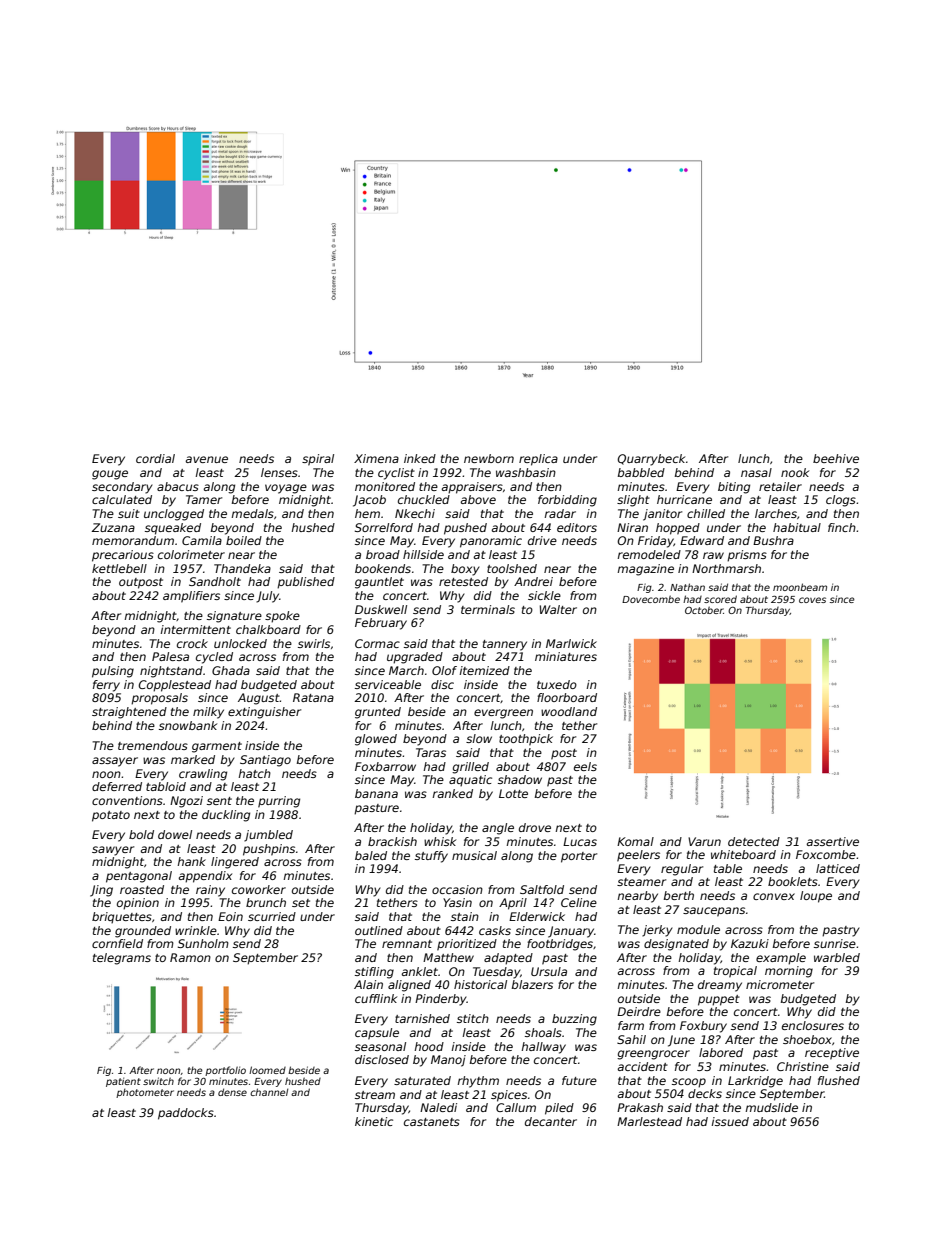 This page has height=1233, width=952. I want to click on decanter, so click(551, 1121).
